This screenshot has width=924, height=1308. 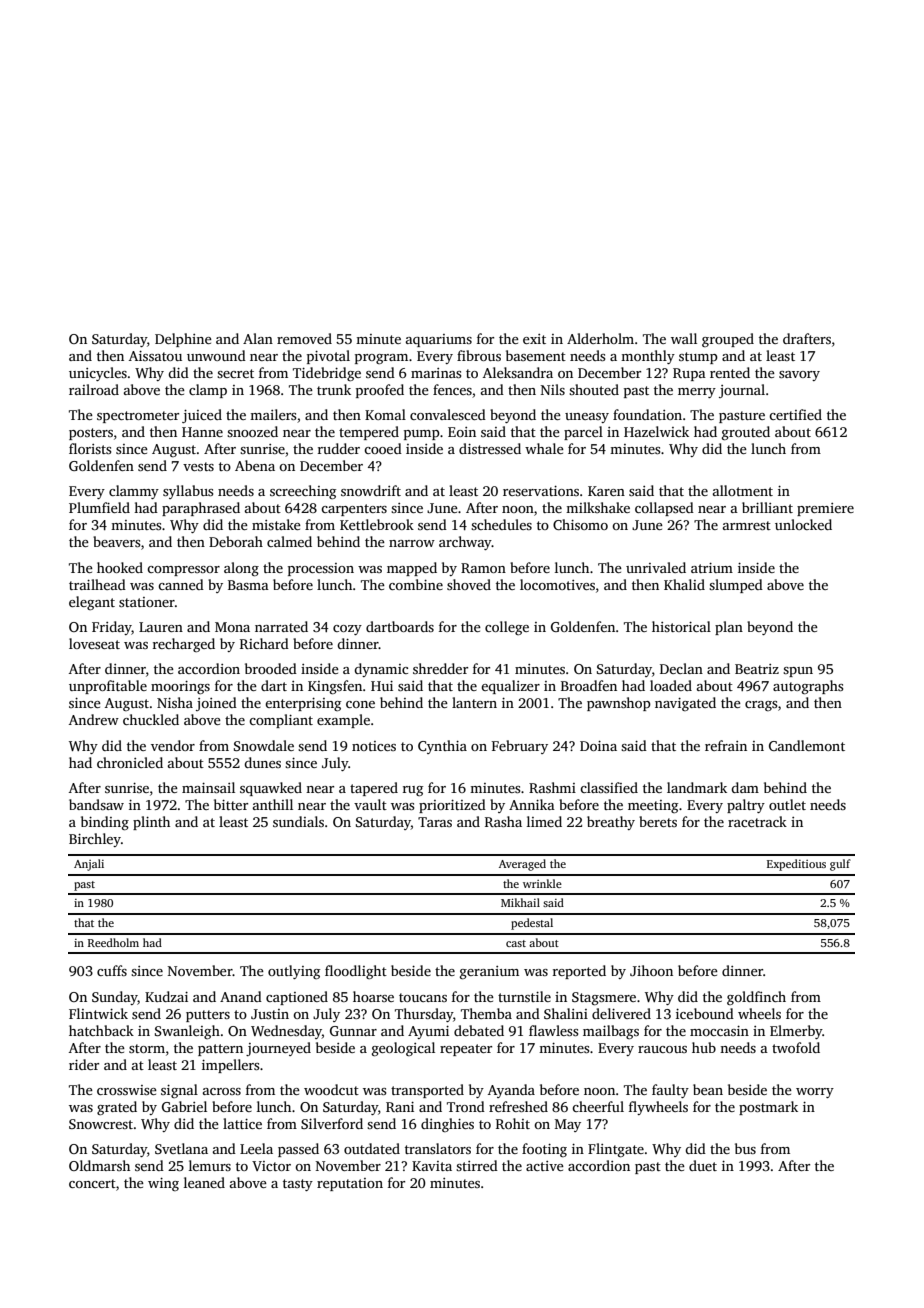 What do you see at coordinates (163, 1184) in the screenshot?
I see `wing` at bounding box center [163, 1184].
